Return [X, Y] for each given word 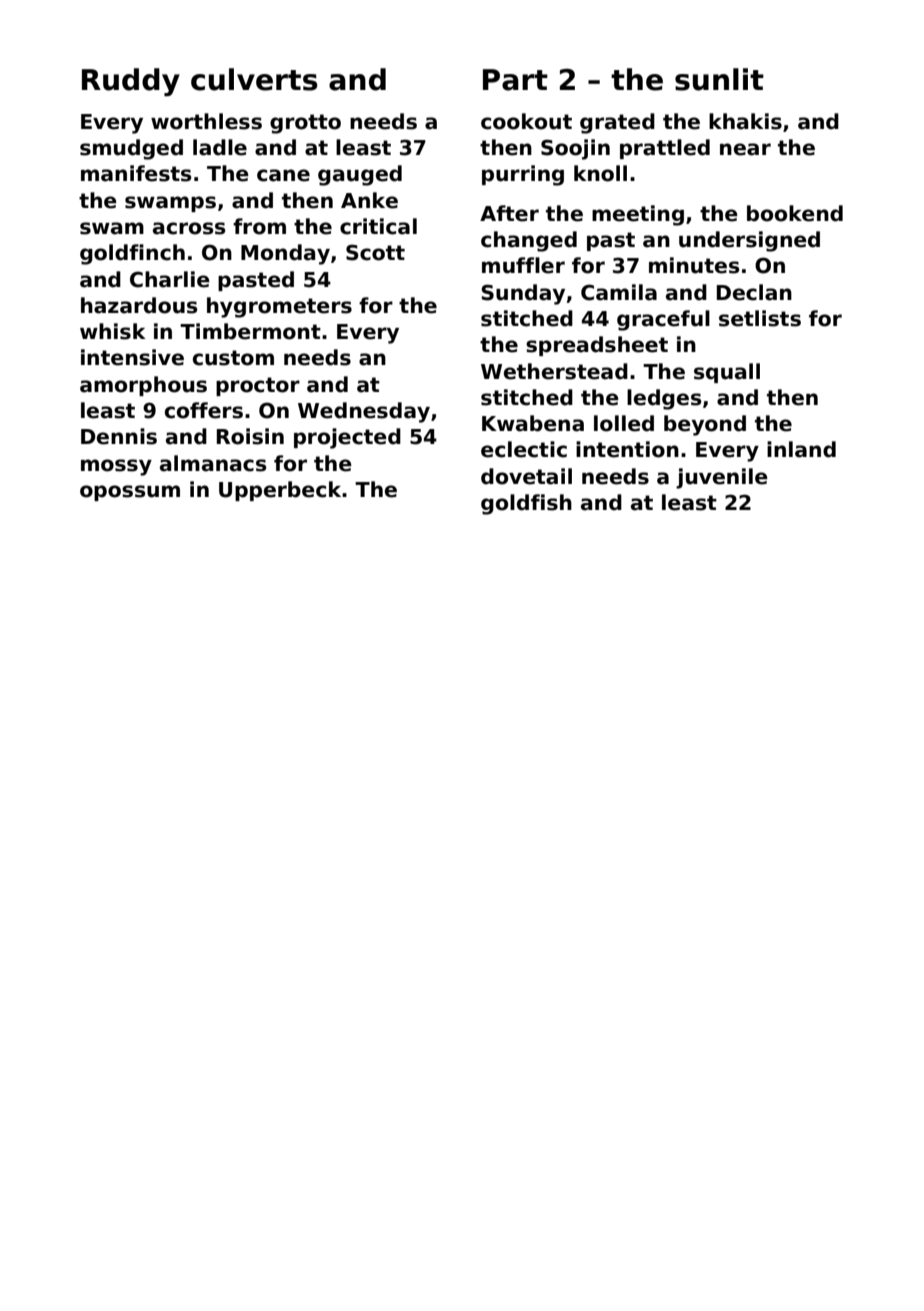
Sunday [523, 294]
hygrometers [279, 307]
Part [515, 80]
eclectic [524, 449]
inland [801, 449]
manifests [136, 173]
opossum [130, 493]
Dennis [119, 436]
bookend [795, 213]
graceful [663, 320]
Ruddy [131, 82]
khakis [745, 121]
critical [378, 226]
